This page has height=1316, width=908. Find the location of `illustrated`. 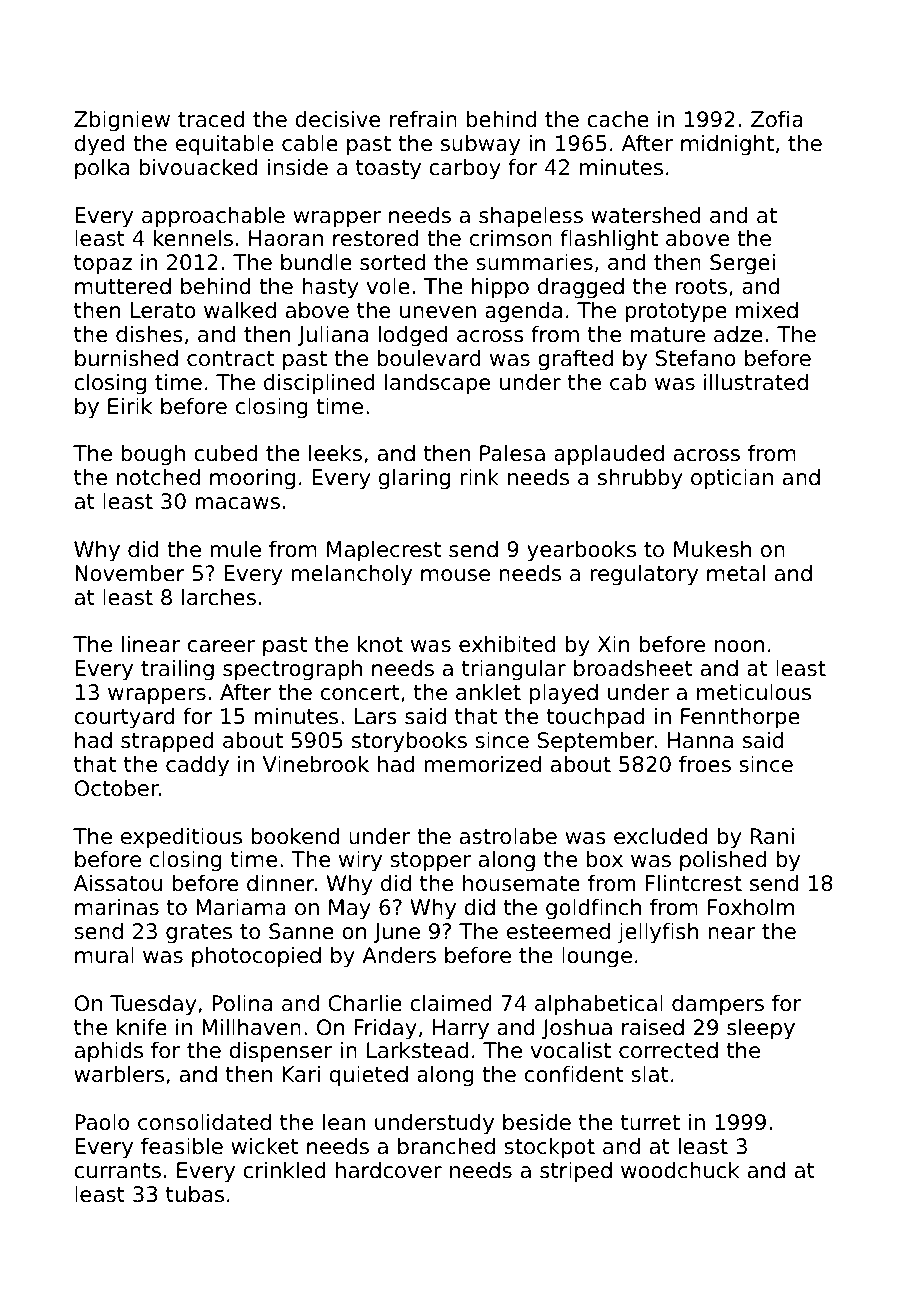

illustrated is located at coordinates (756, 382).
